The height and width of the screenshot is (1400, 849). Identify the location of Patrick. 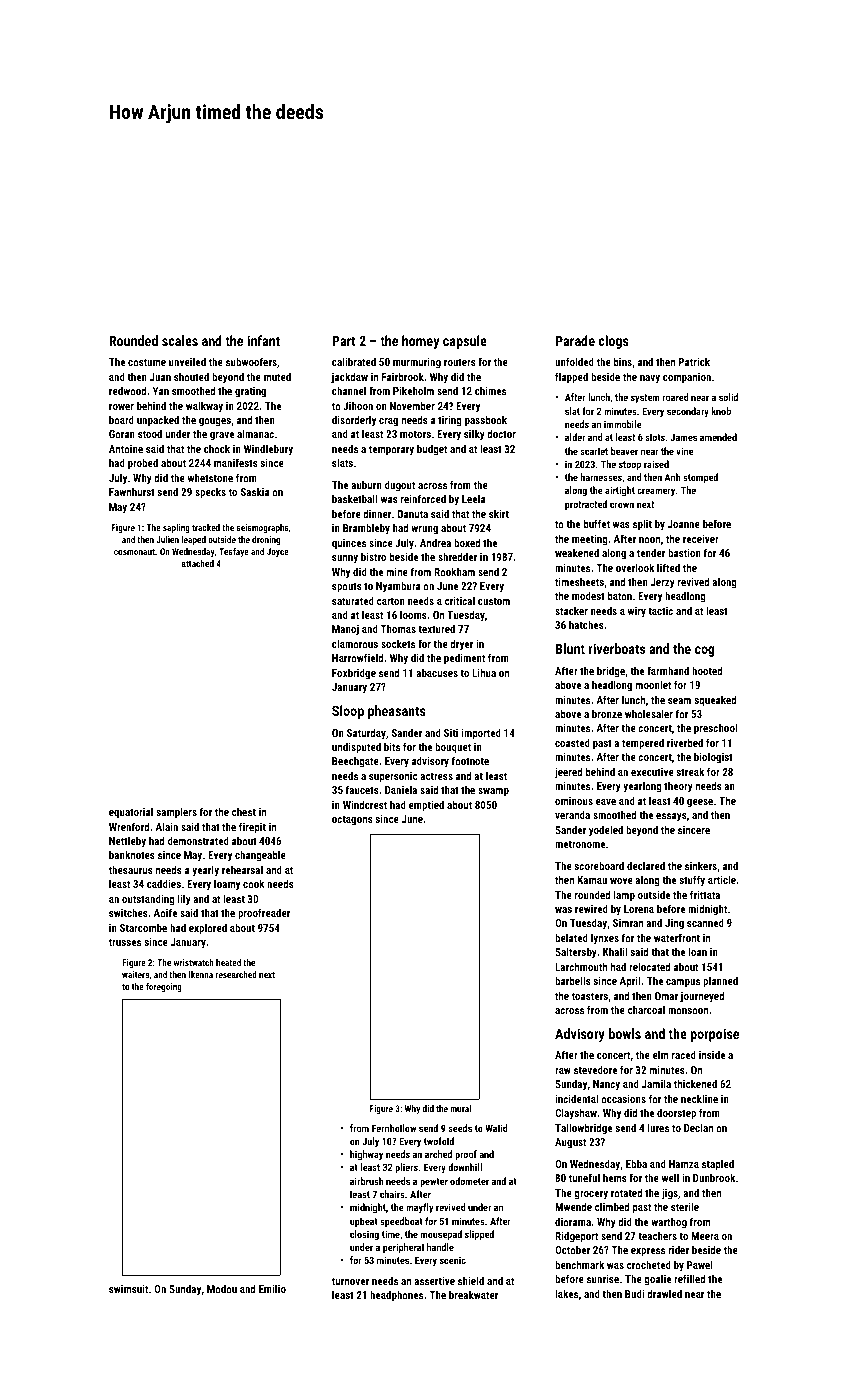
(694, 361).
